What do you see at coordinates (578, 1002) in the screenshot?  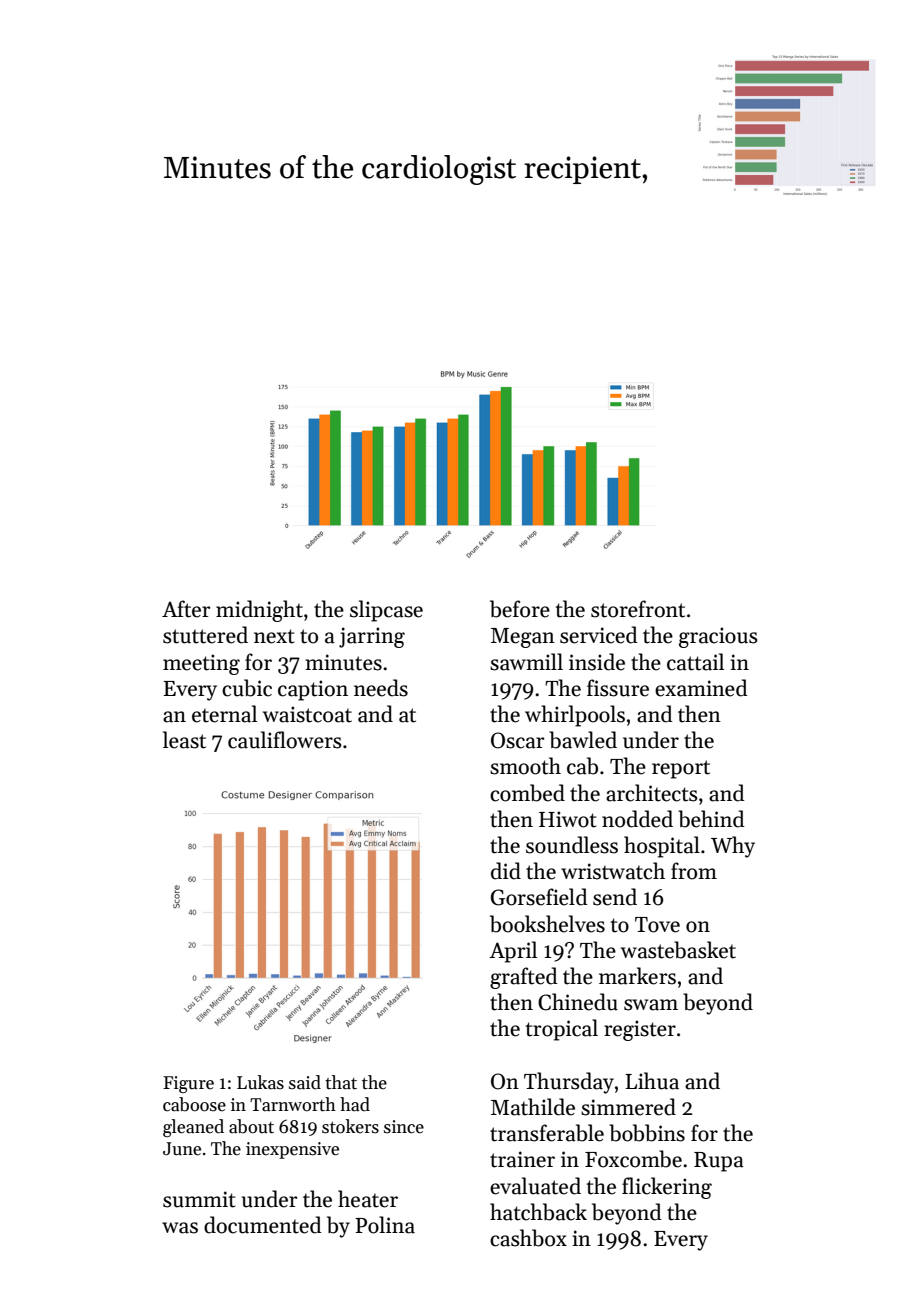 I see `Chinedu` at bounding box center [578, 1002].
